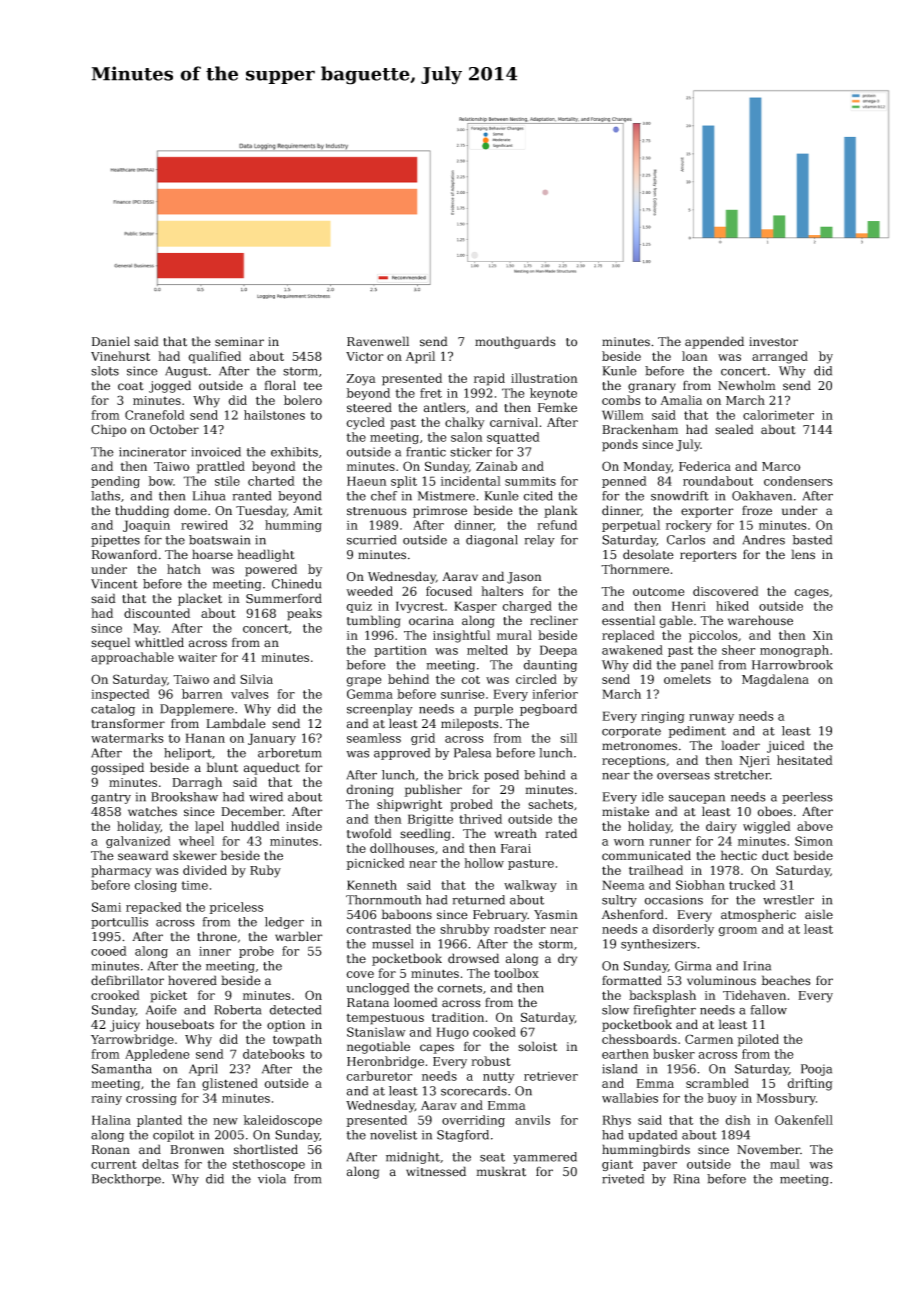 The height and width of the image is (1308, 924). What do you see at coordinates (471, 452) in the image?
I see `sticker` at bounding box center [471, 452].
